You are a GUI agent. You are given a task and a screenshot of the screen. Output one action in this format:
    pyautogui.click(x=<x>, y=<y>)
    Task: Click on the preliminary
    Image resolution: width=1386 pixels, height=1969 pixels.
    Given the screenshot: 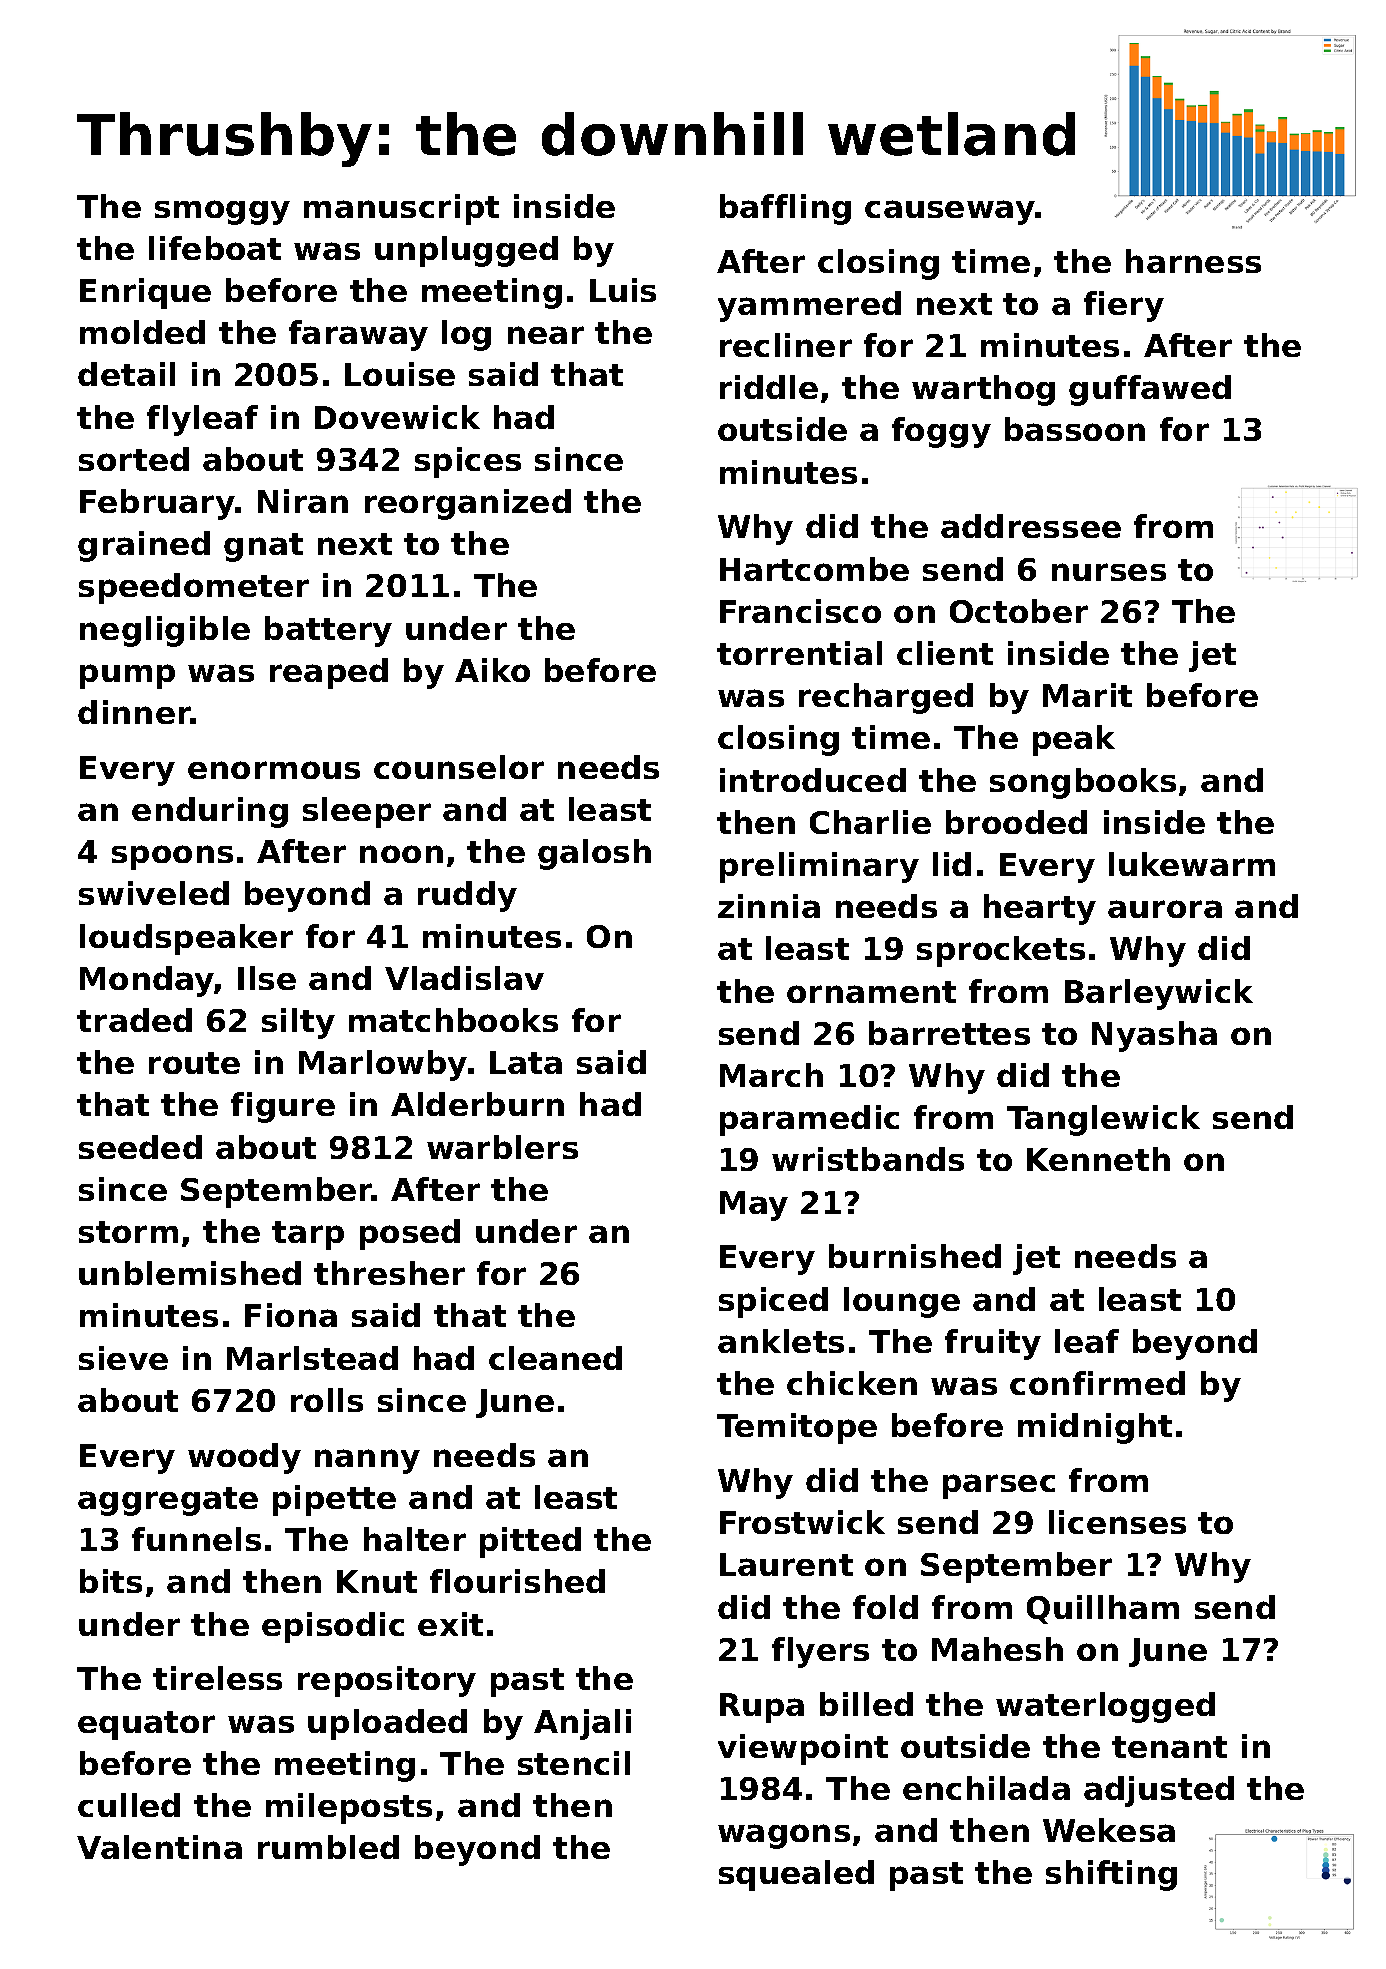 What is the action you would take?
    pyautogui.click(x=819, y=867)
